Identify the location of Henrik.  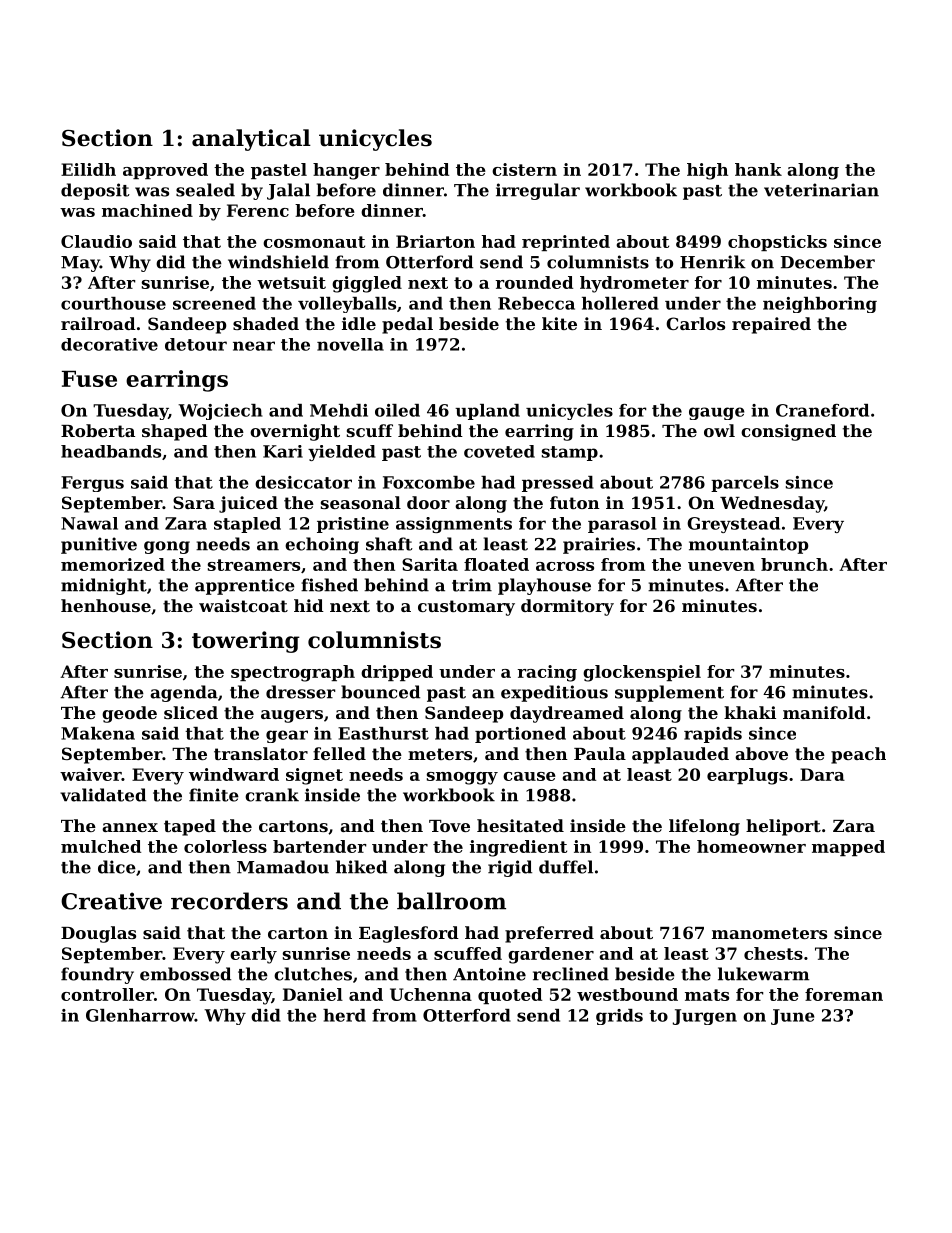
(713, 262).
